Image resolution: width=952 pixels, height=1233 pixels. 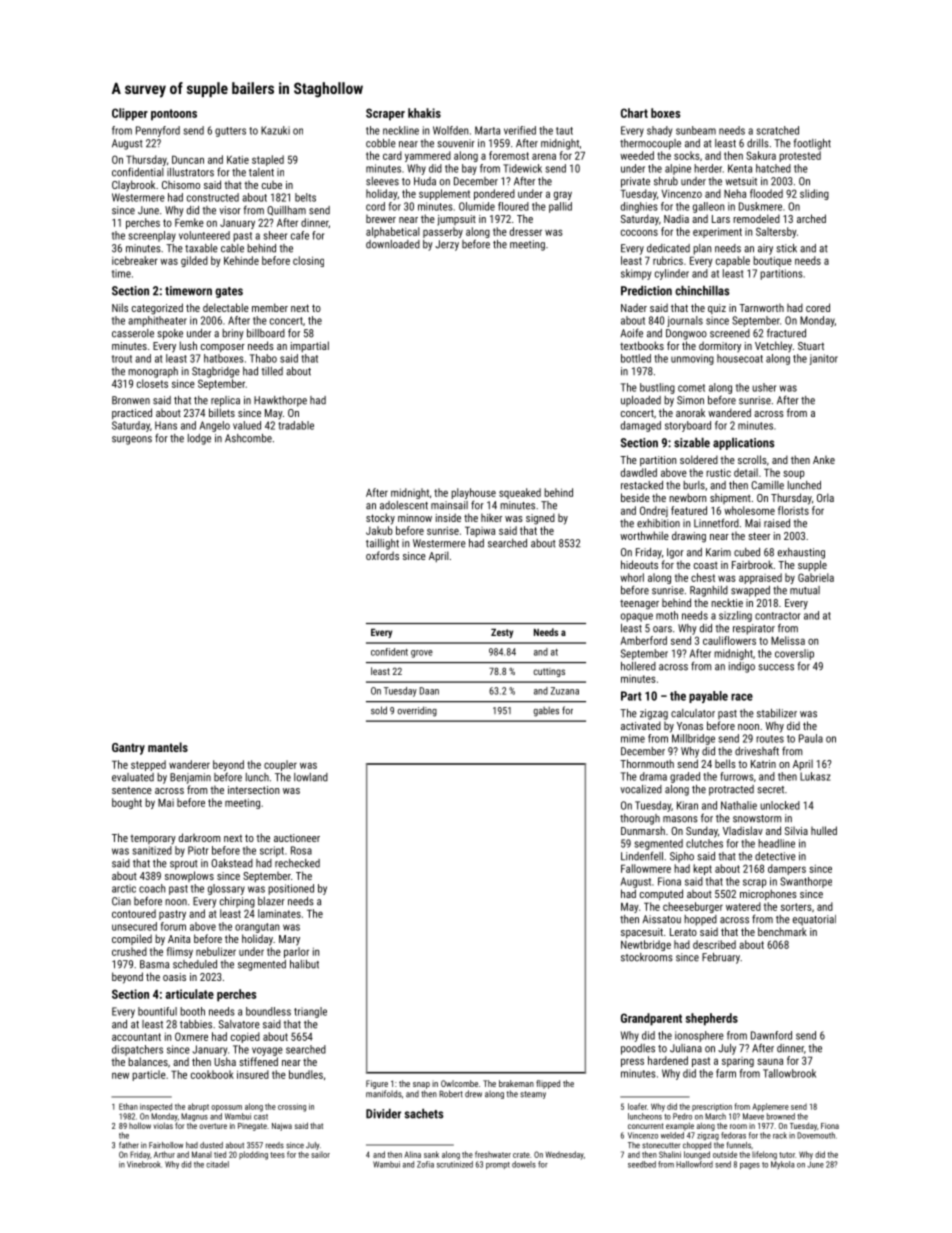 What do you see at coordinates (636, 358) in the screenshot?
I see `bottled` at bounding box center [636, 358].
